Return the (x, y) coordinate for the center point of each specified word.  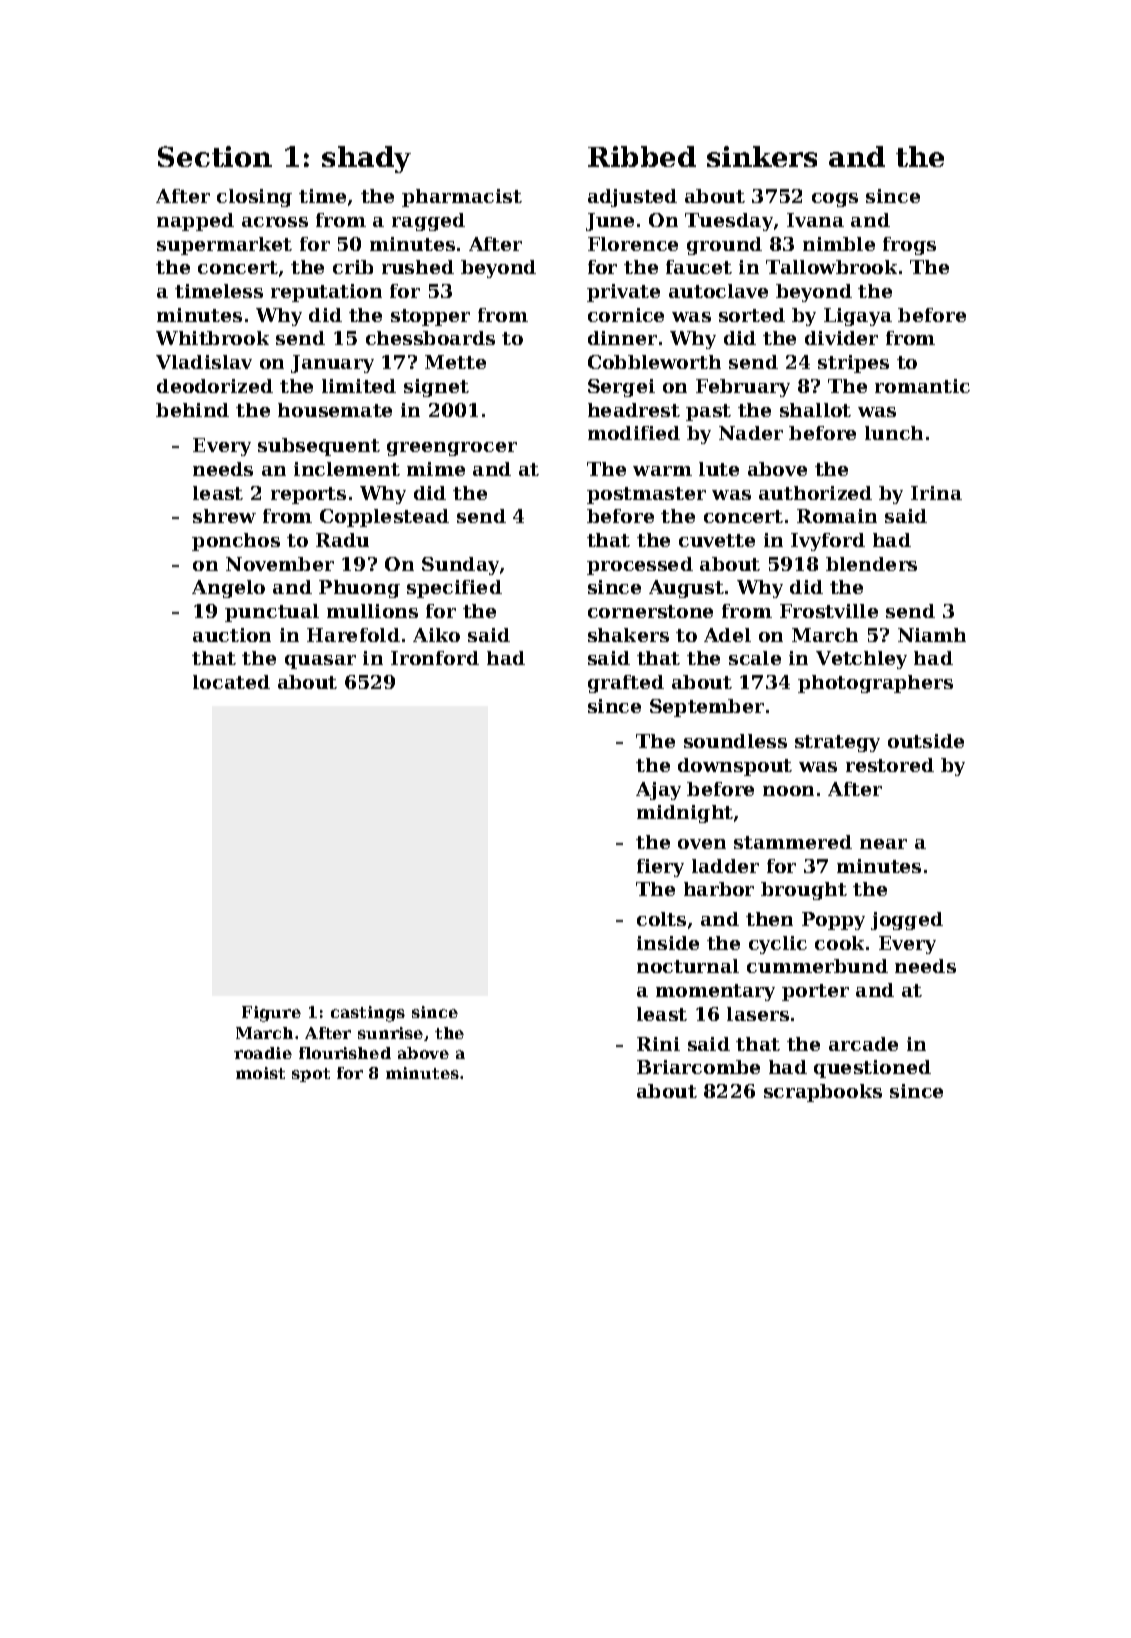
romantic (922, 386)
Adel (727, 635)
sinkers (762, 156)
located (231, 682)
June (610, 222)
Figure (271, 1014)
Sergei (621, 388)
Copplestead (384, 518)
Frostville (829, 611)
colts (661, 919)
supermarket (224, 246)
